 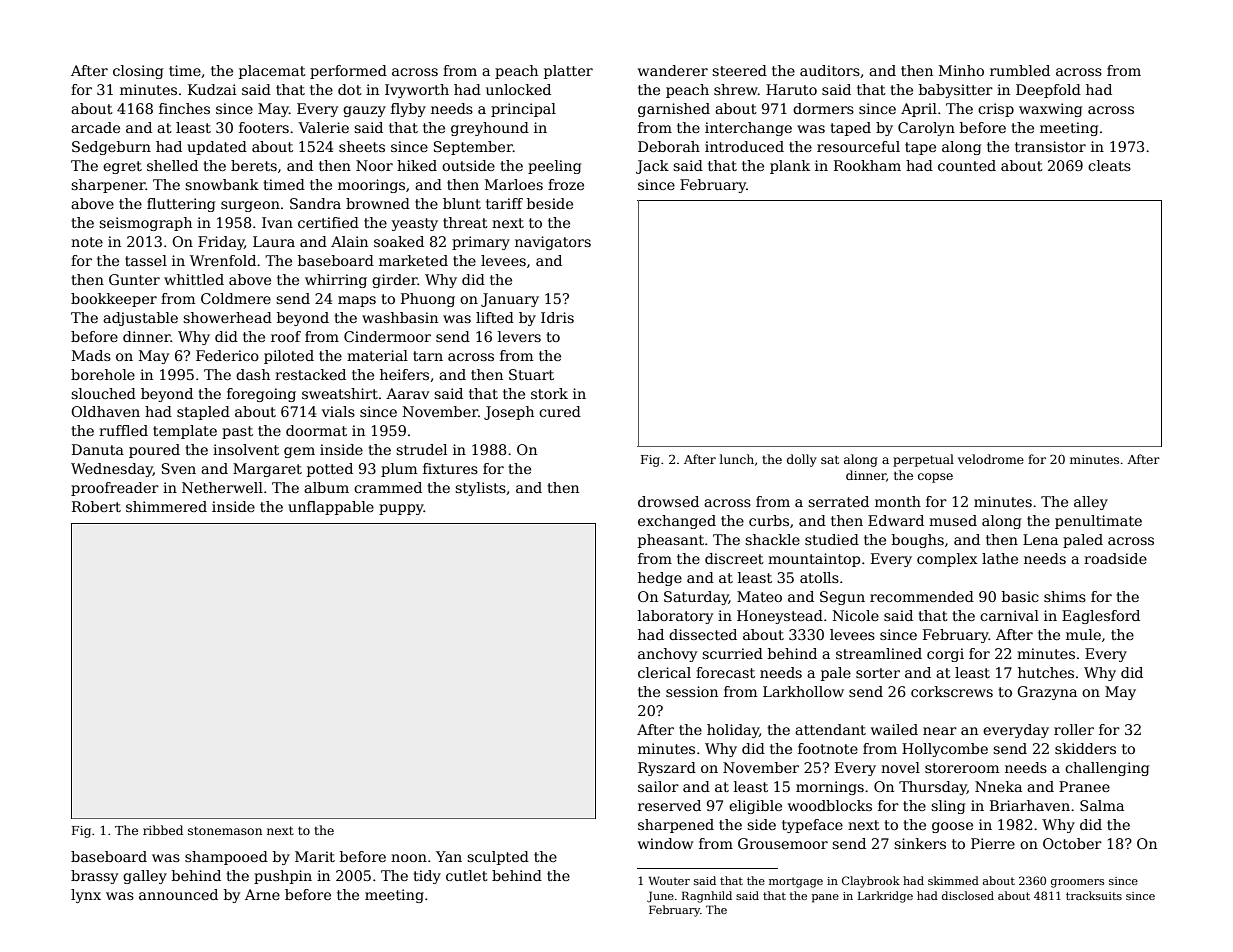 I want to click on velodrome, so click(x=991, y=459).
